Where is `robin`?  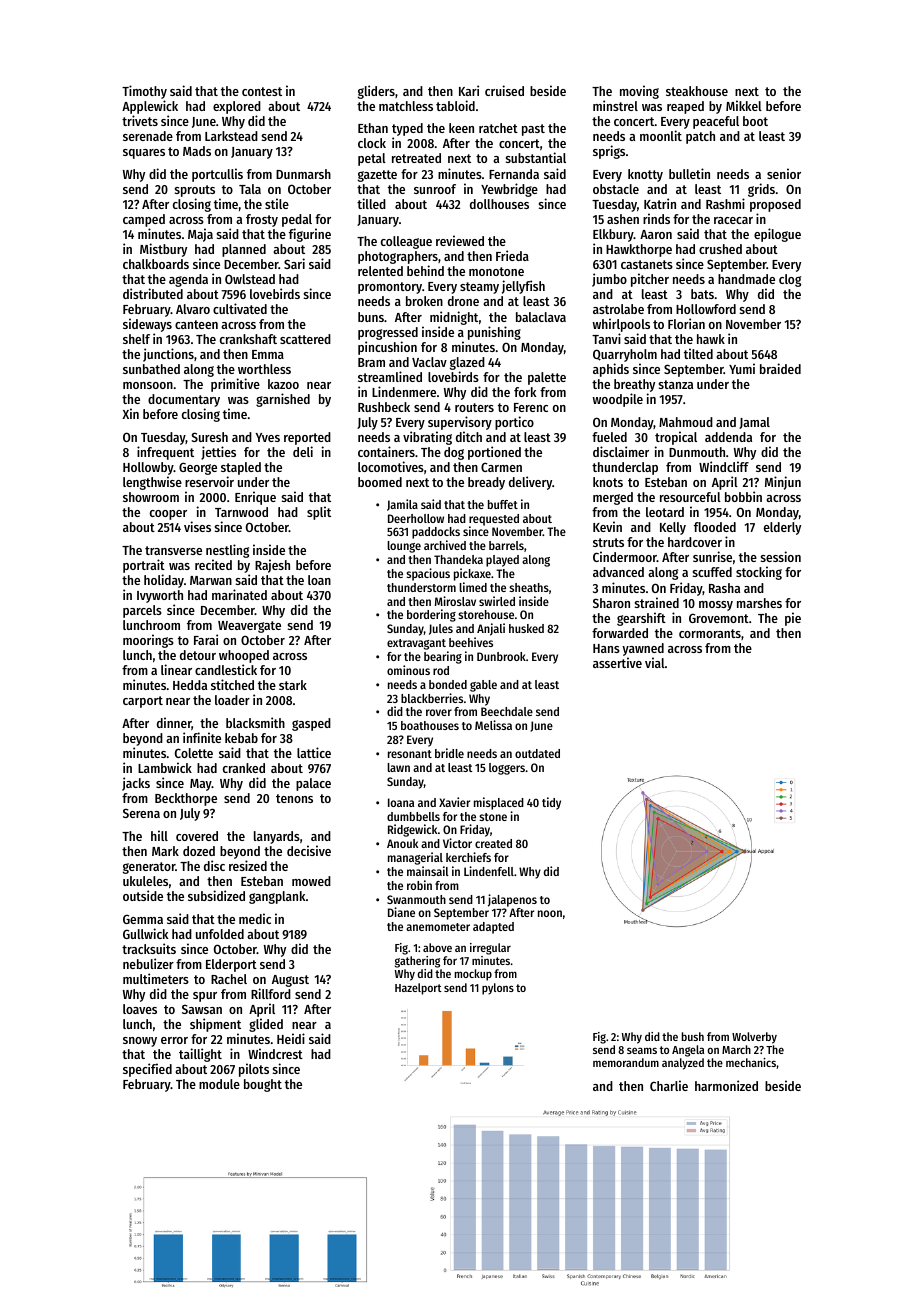 robin is located at coordinates (419, 885).
